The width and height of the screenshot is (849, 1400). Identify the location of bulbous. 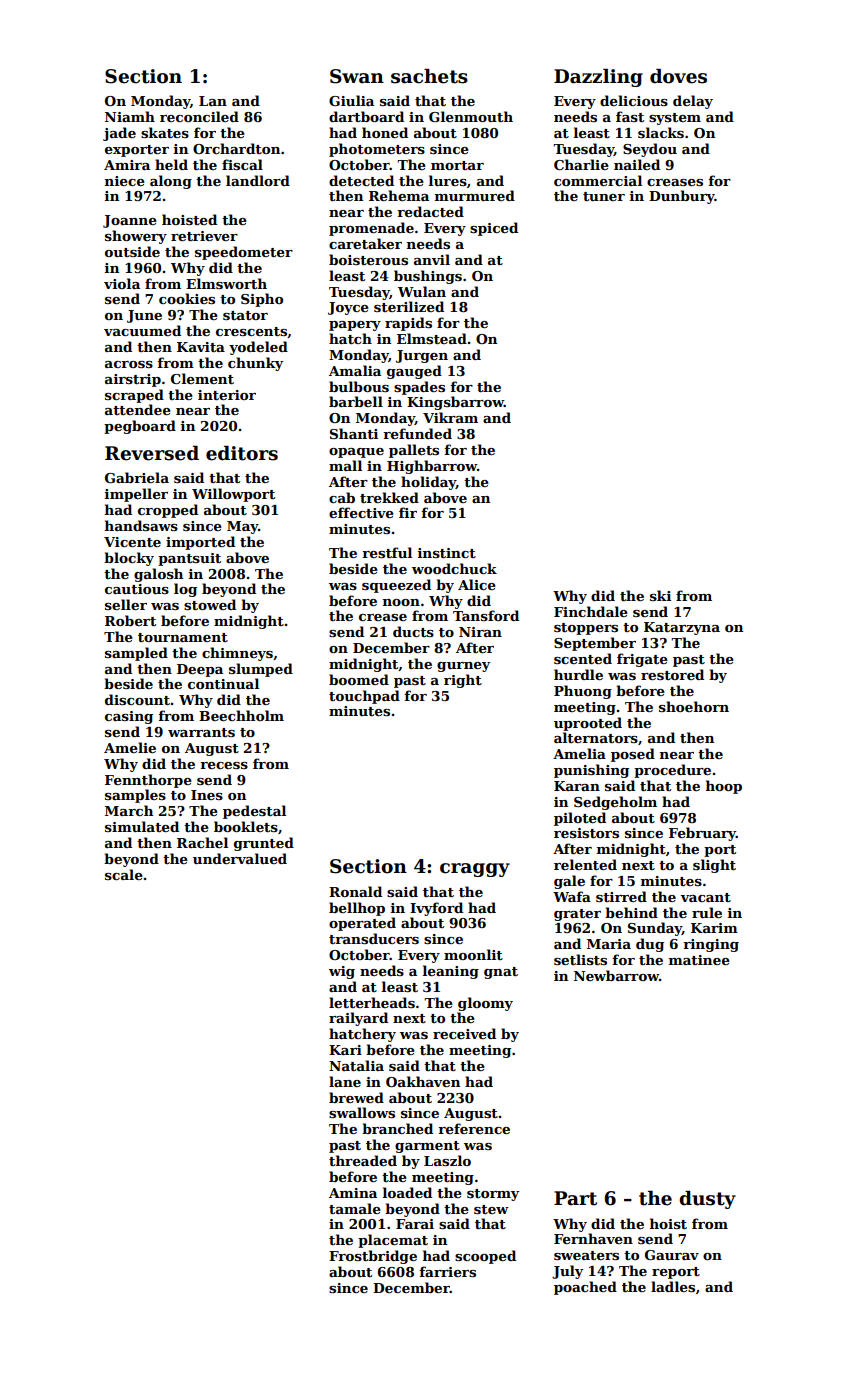
(359, 386).
